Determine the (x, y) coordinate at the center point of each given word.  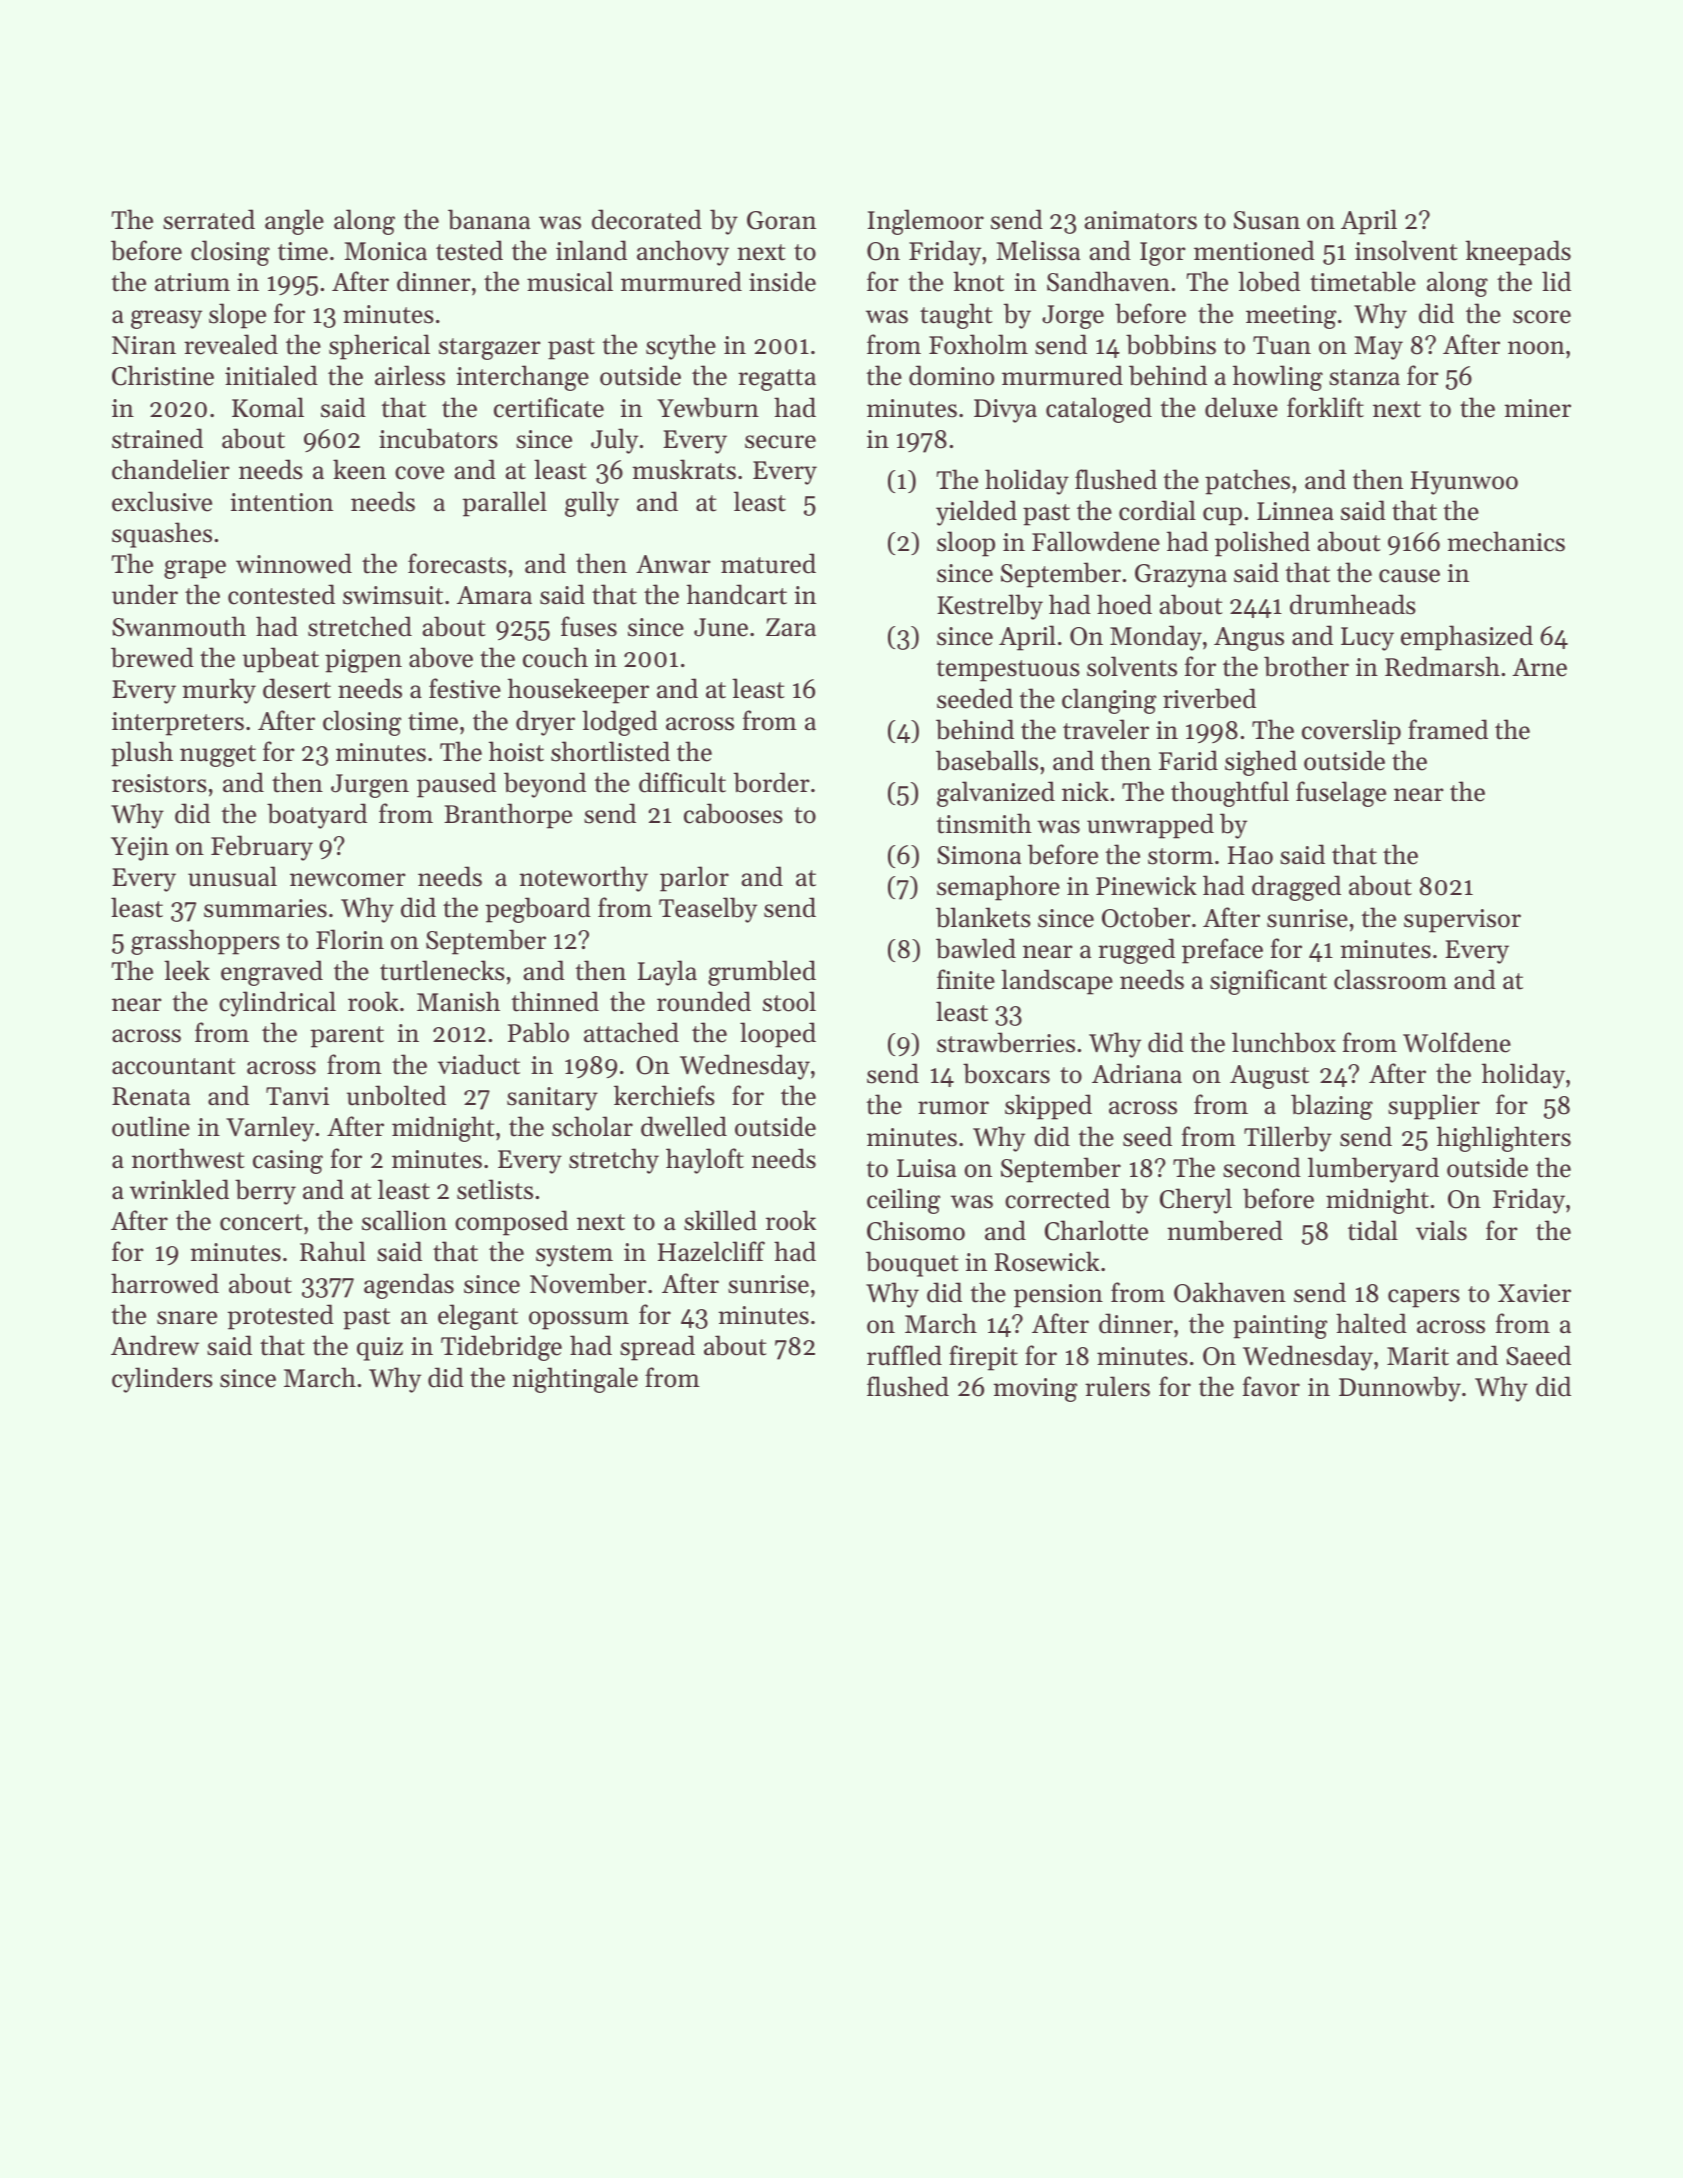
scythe (681, 347)
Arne (1540, 667)
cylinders (162, 1380)
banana (489, 219)
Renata (151, 1096)
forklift (1325, 407)
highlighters (1504, 1139)
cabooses (733, 813)
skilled (720, 1220)
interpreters (178, 724)
